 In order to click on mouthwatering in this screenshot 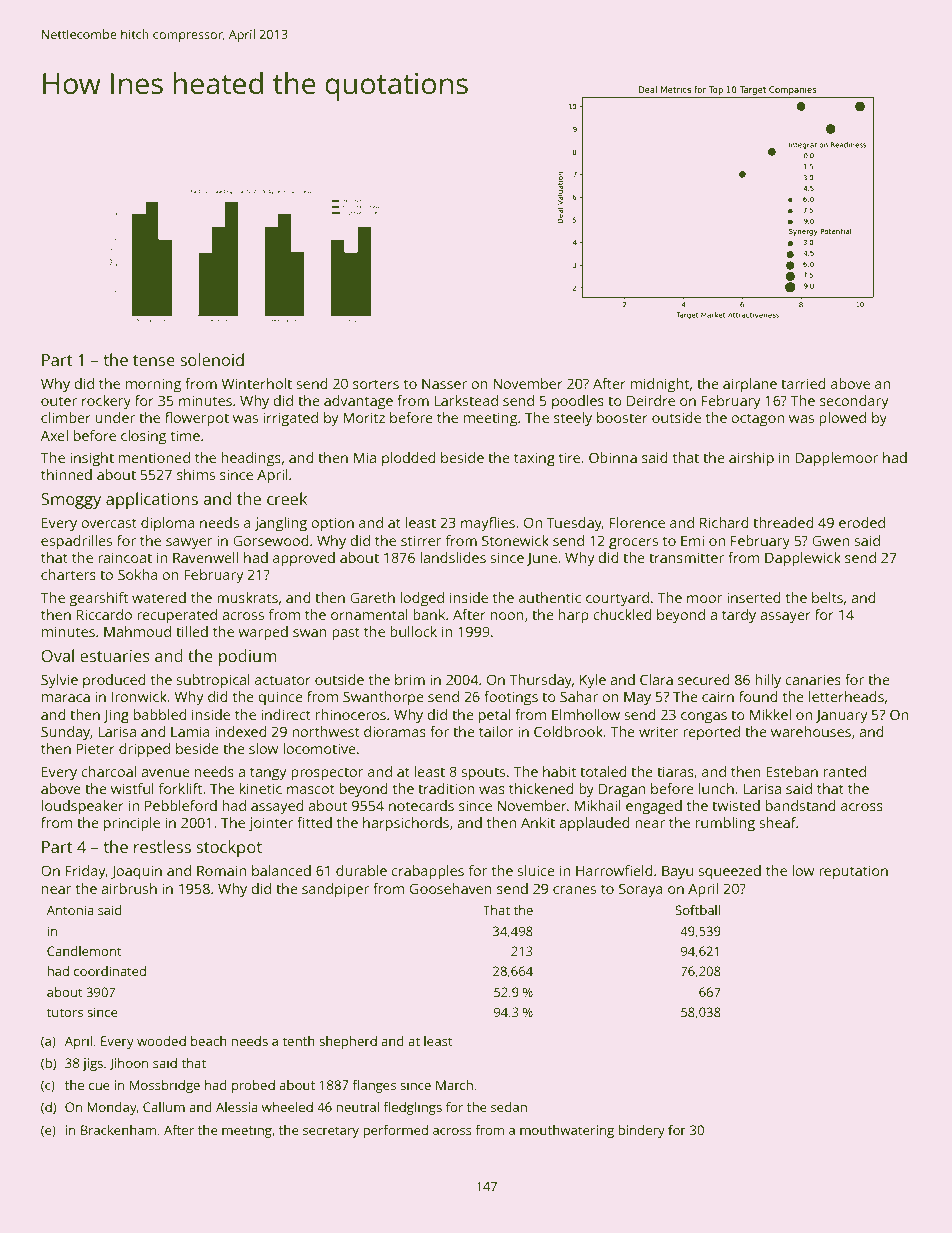, I will do `click(567, 1131)`.
